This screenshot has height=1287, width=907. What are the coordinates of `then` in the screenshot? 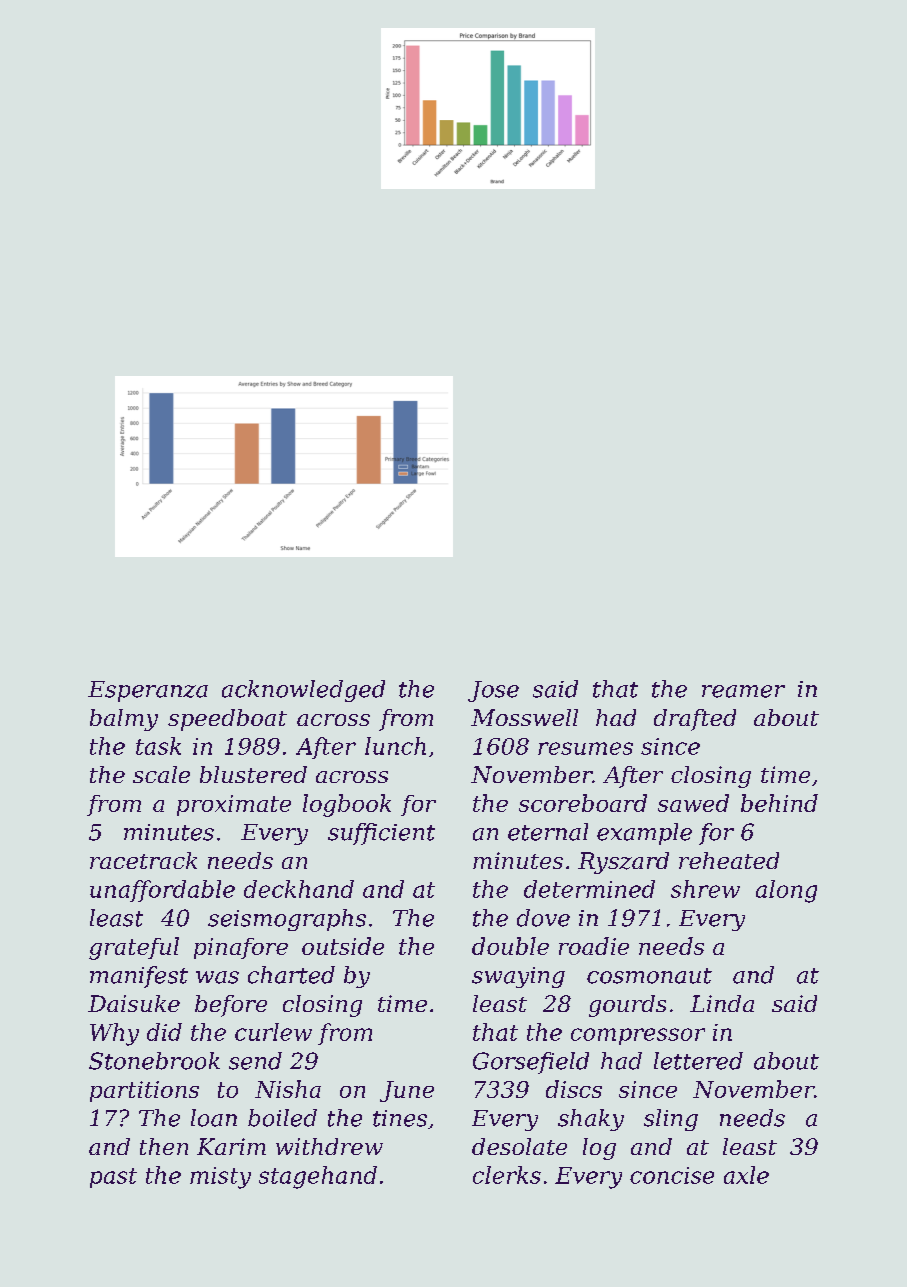 It's located at (164, 1146).
